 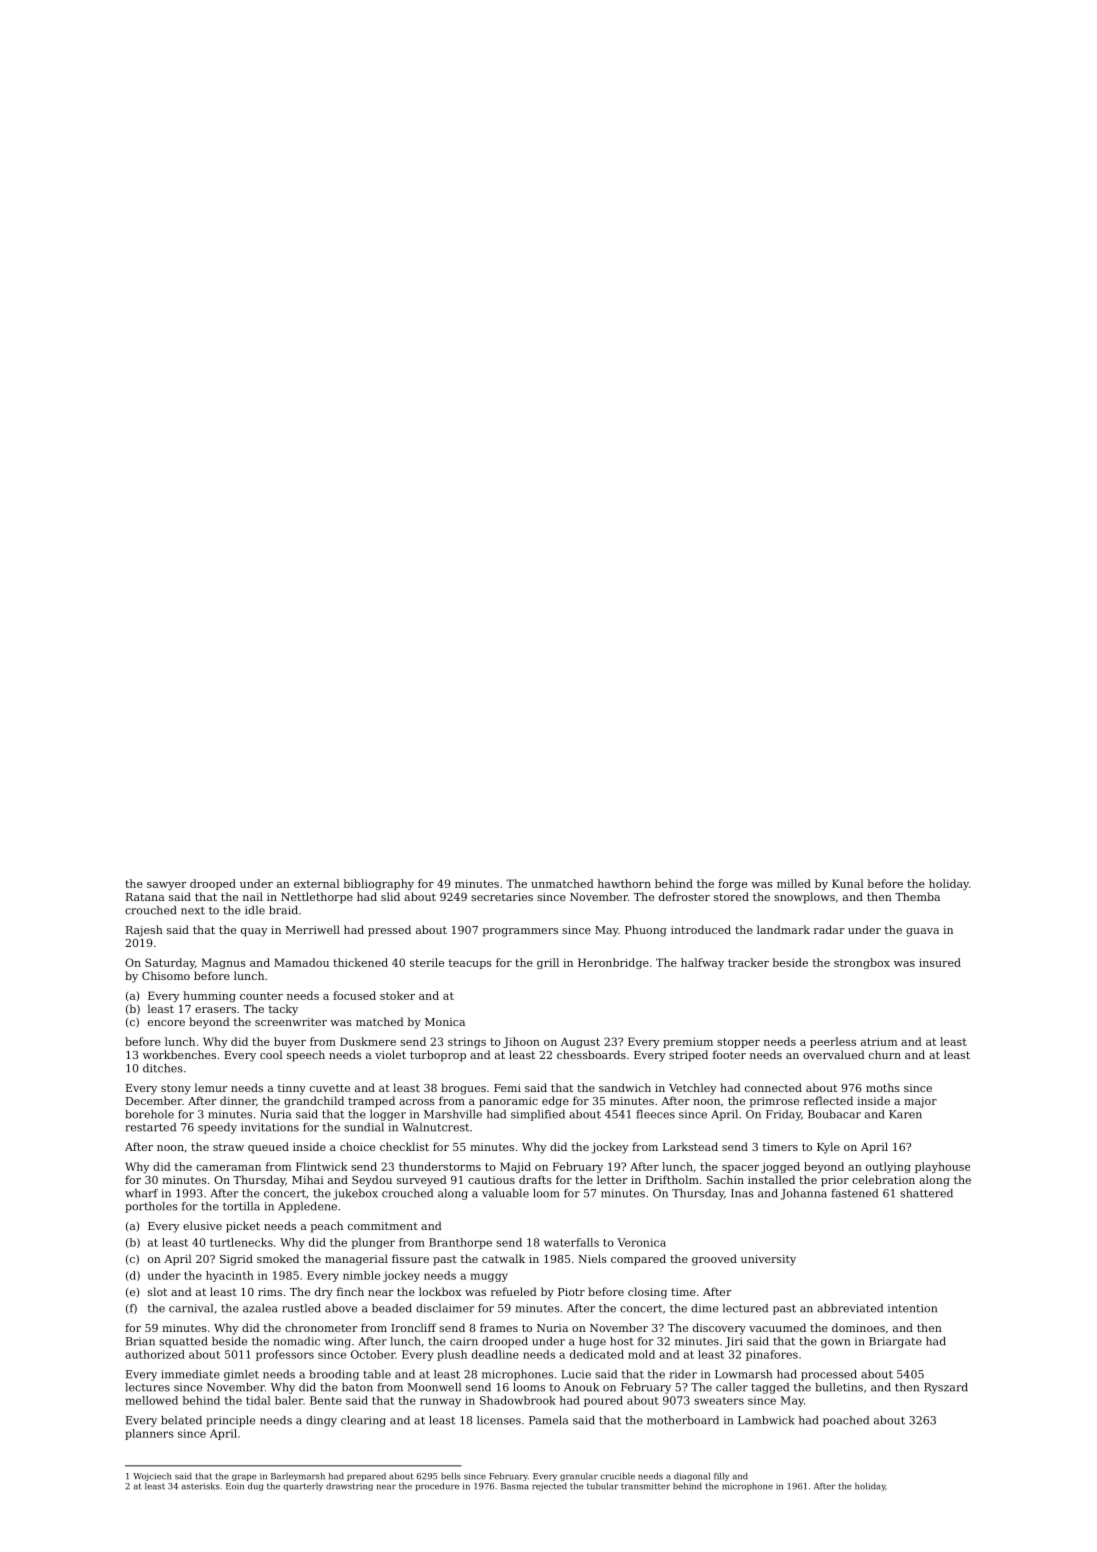 What do you see at coordinates (895, 1342) in the image?
I see `Briargate` at bounding box center [895, 1342].
